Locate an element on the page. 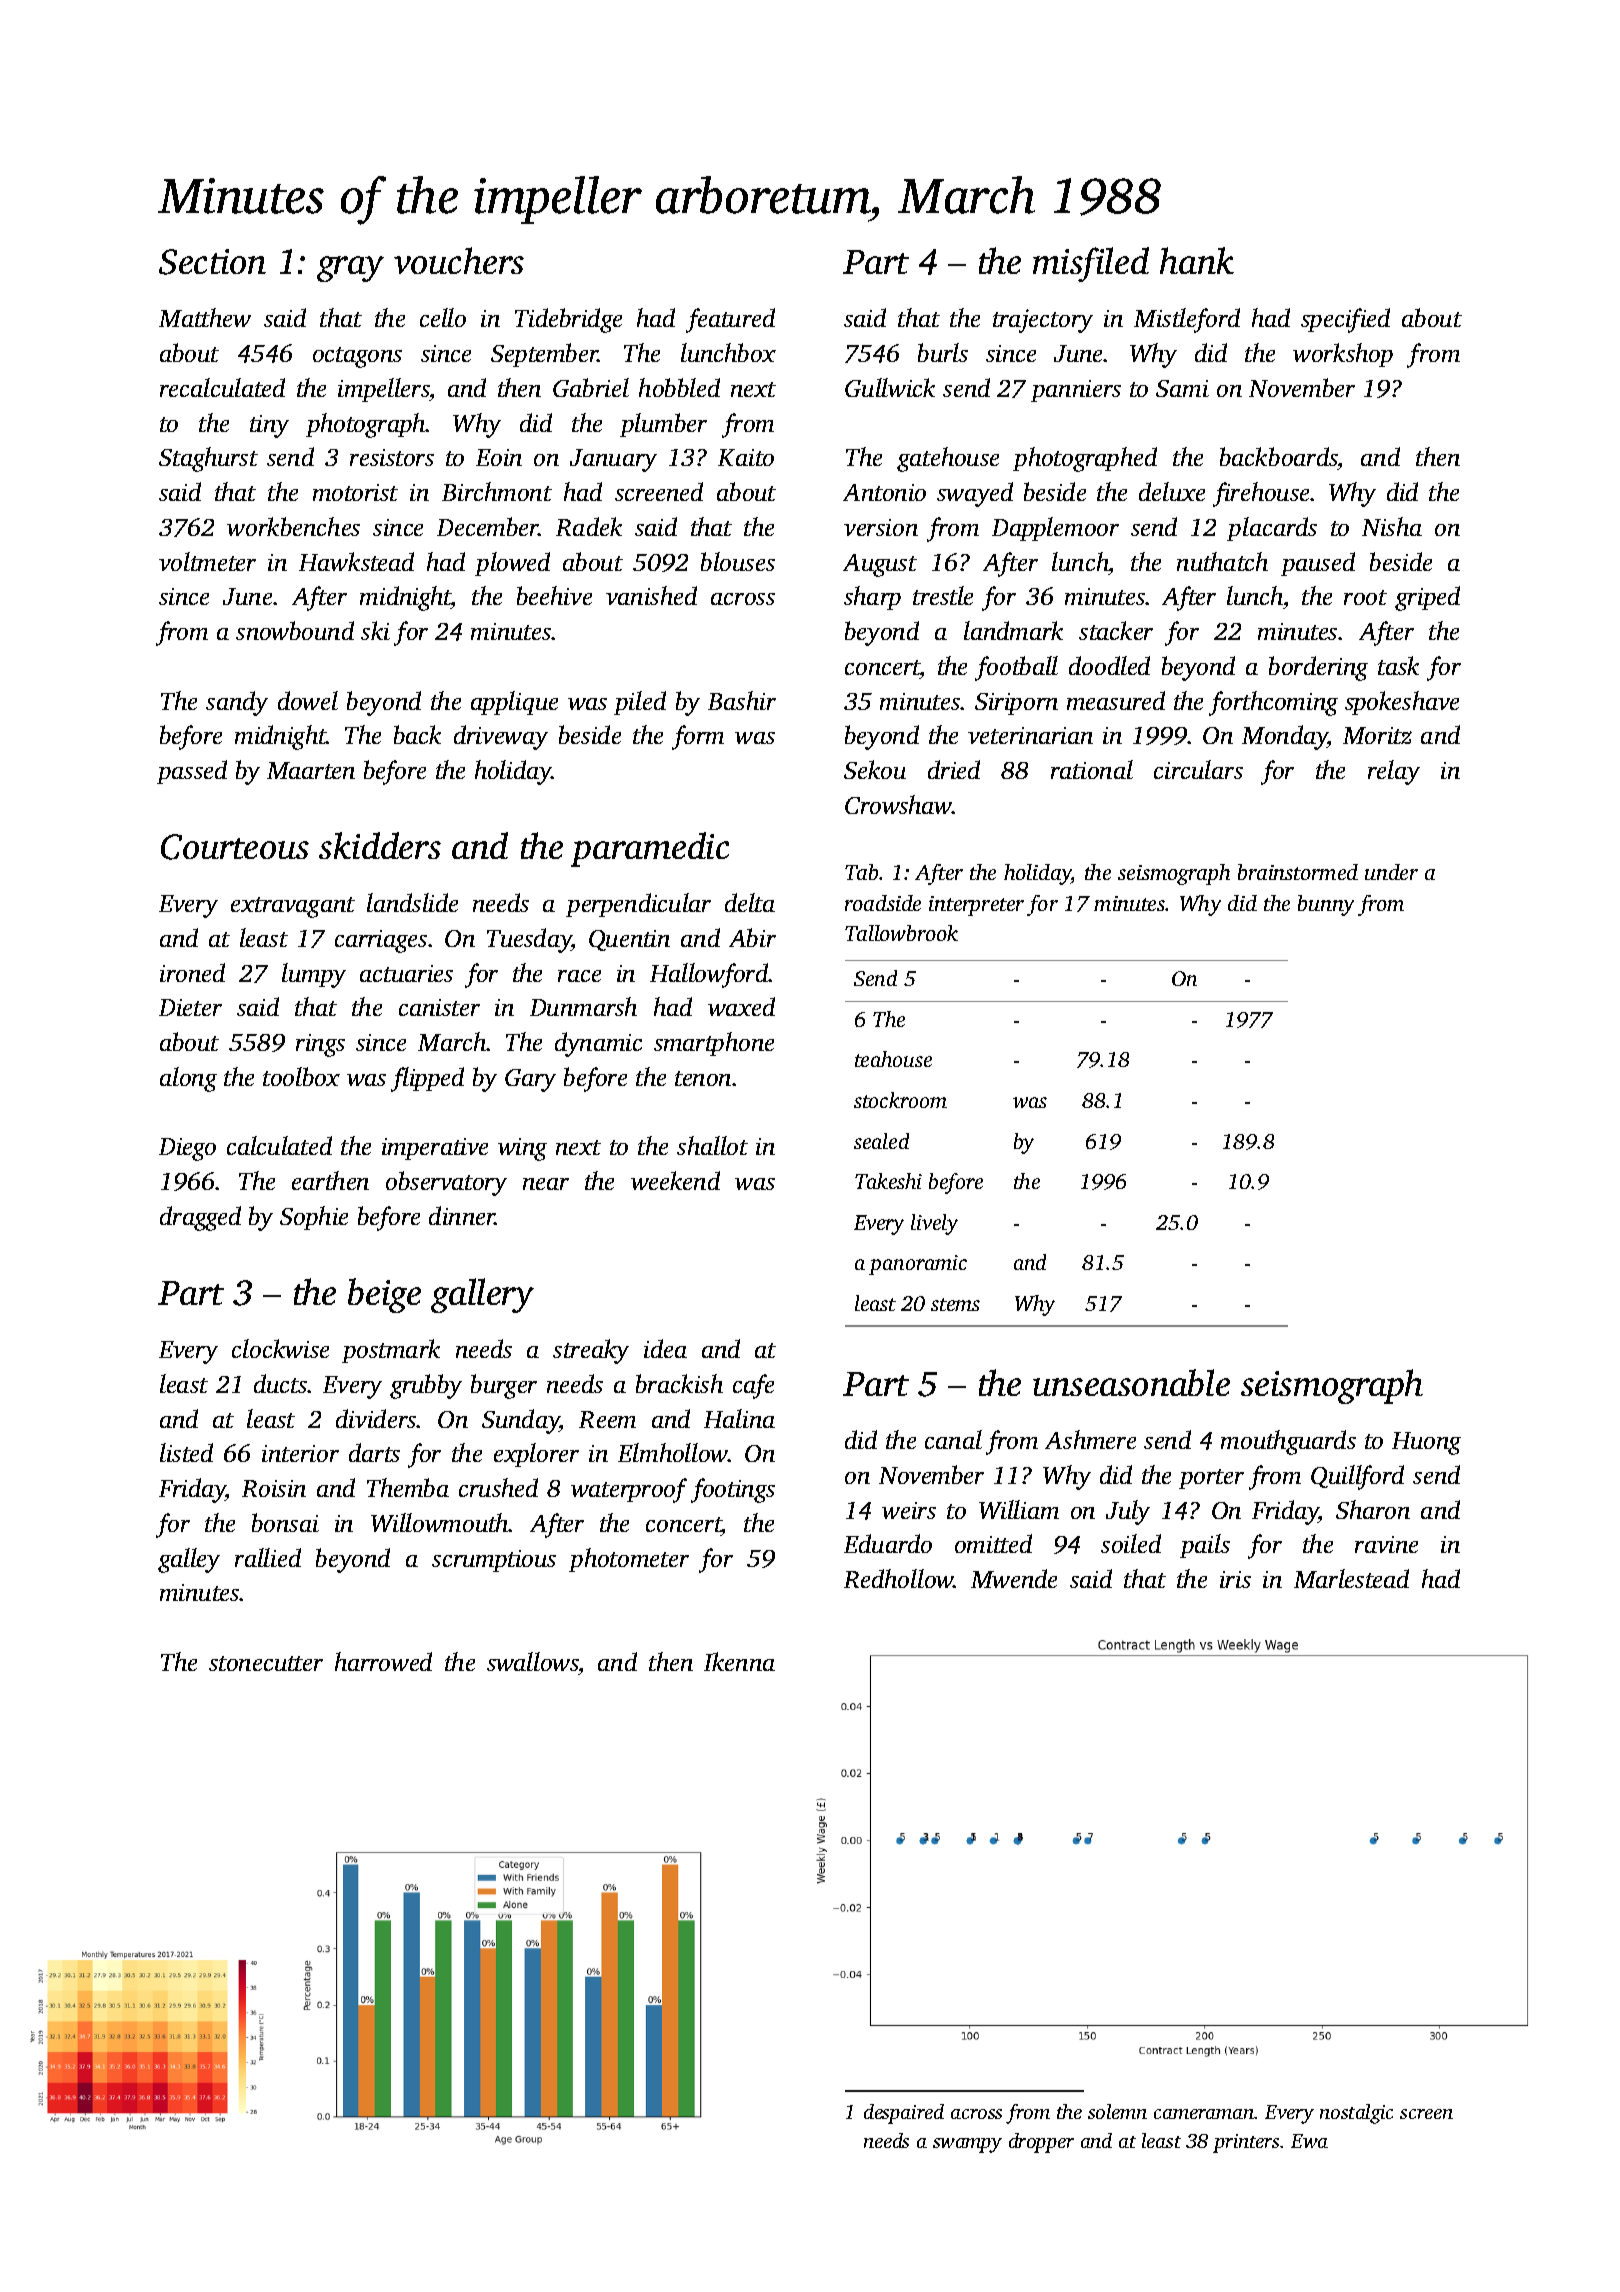 The height and width of the document is (2292, 1620). smartphone is located at coordinates (714, 1044).
